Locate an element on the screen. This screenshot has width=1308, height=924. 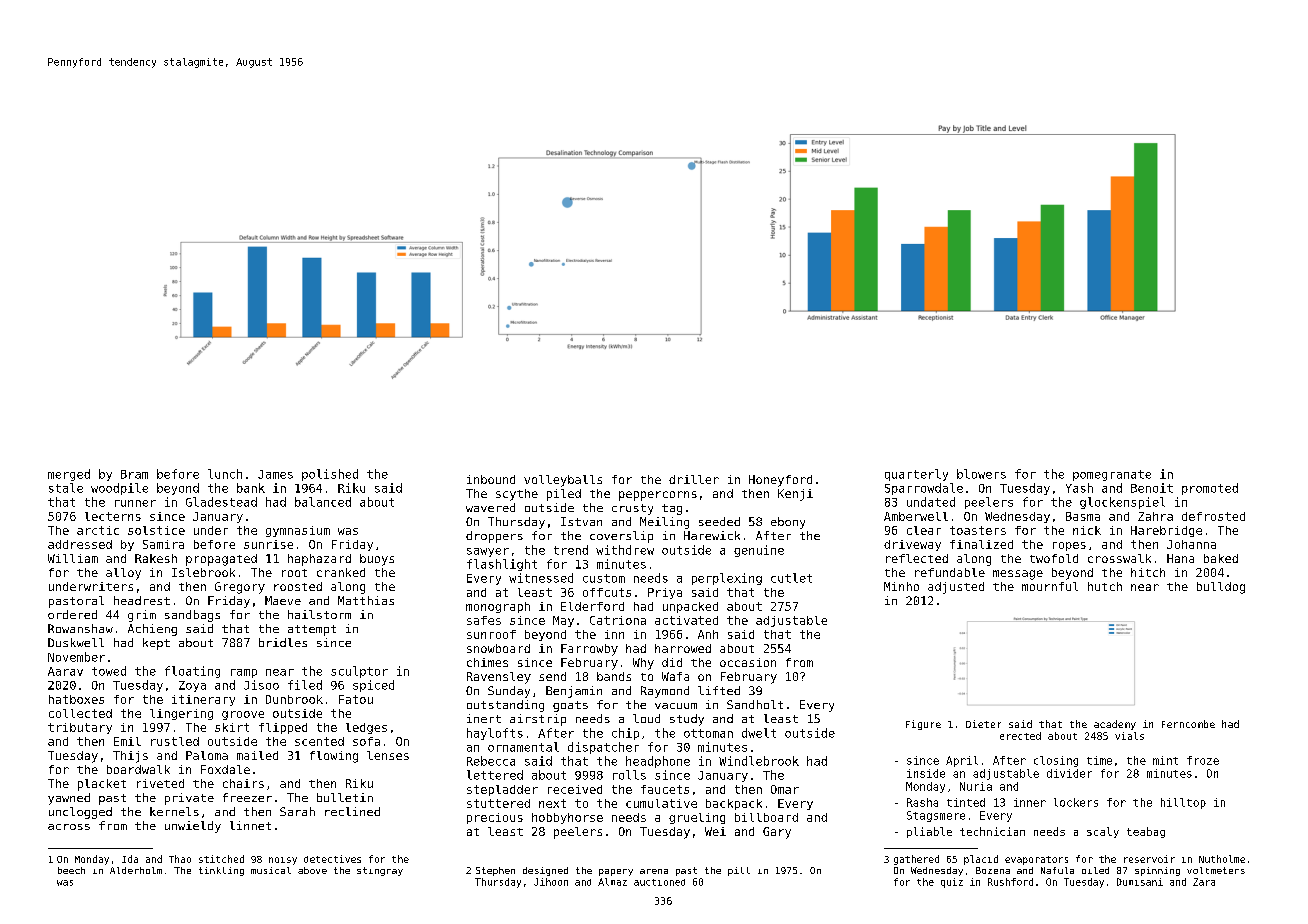
Emil is located at coordinates (127, 741).
